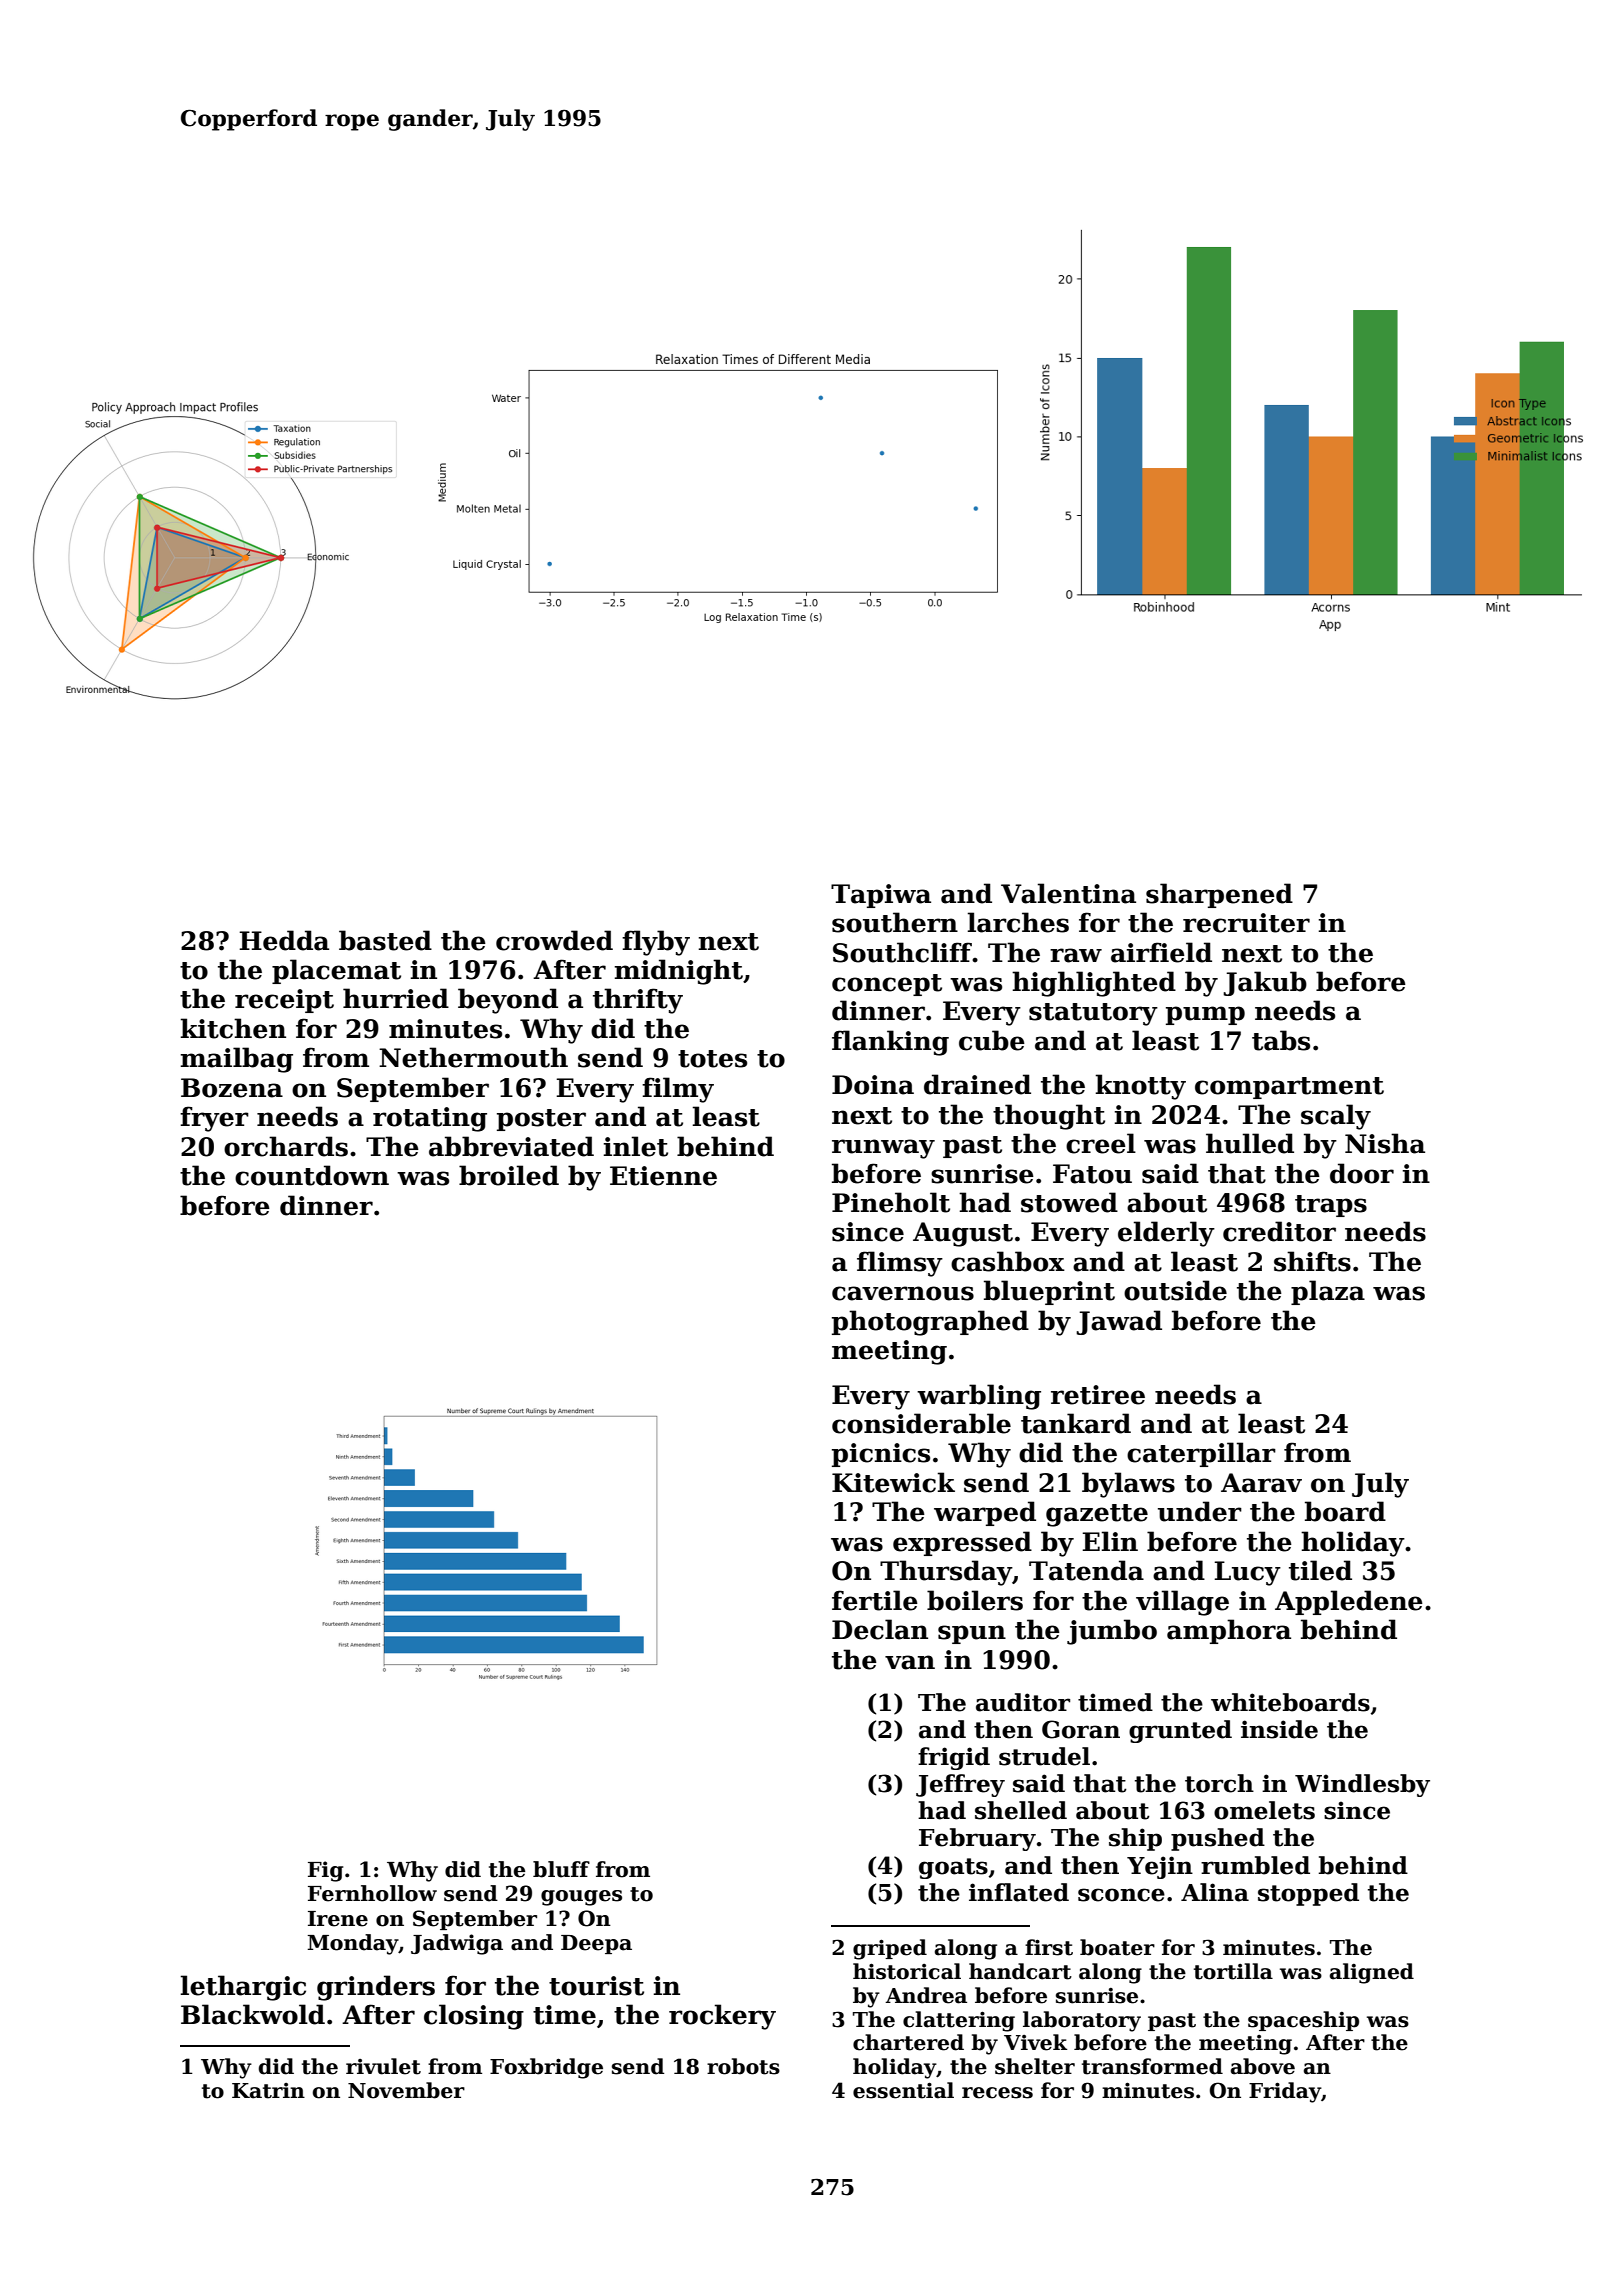 This image has width=1620, height=2292. What do you see at coordinates (960, 1785) in the image?
I see `Jeffrey` at bounding box center [960, 1785].
